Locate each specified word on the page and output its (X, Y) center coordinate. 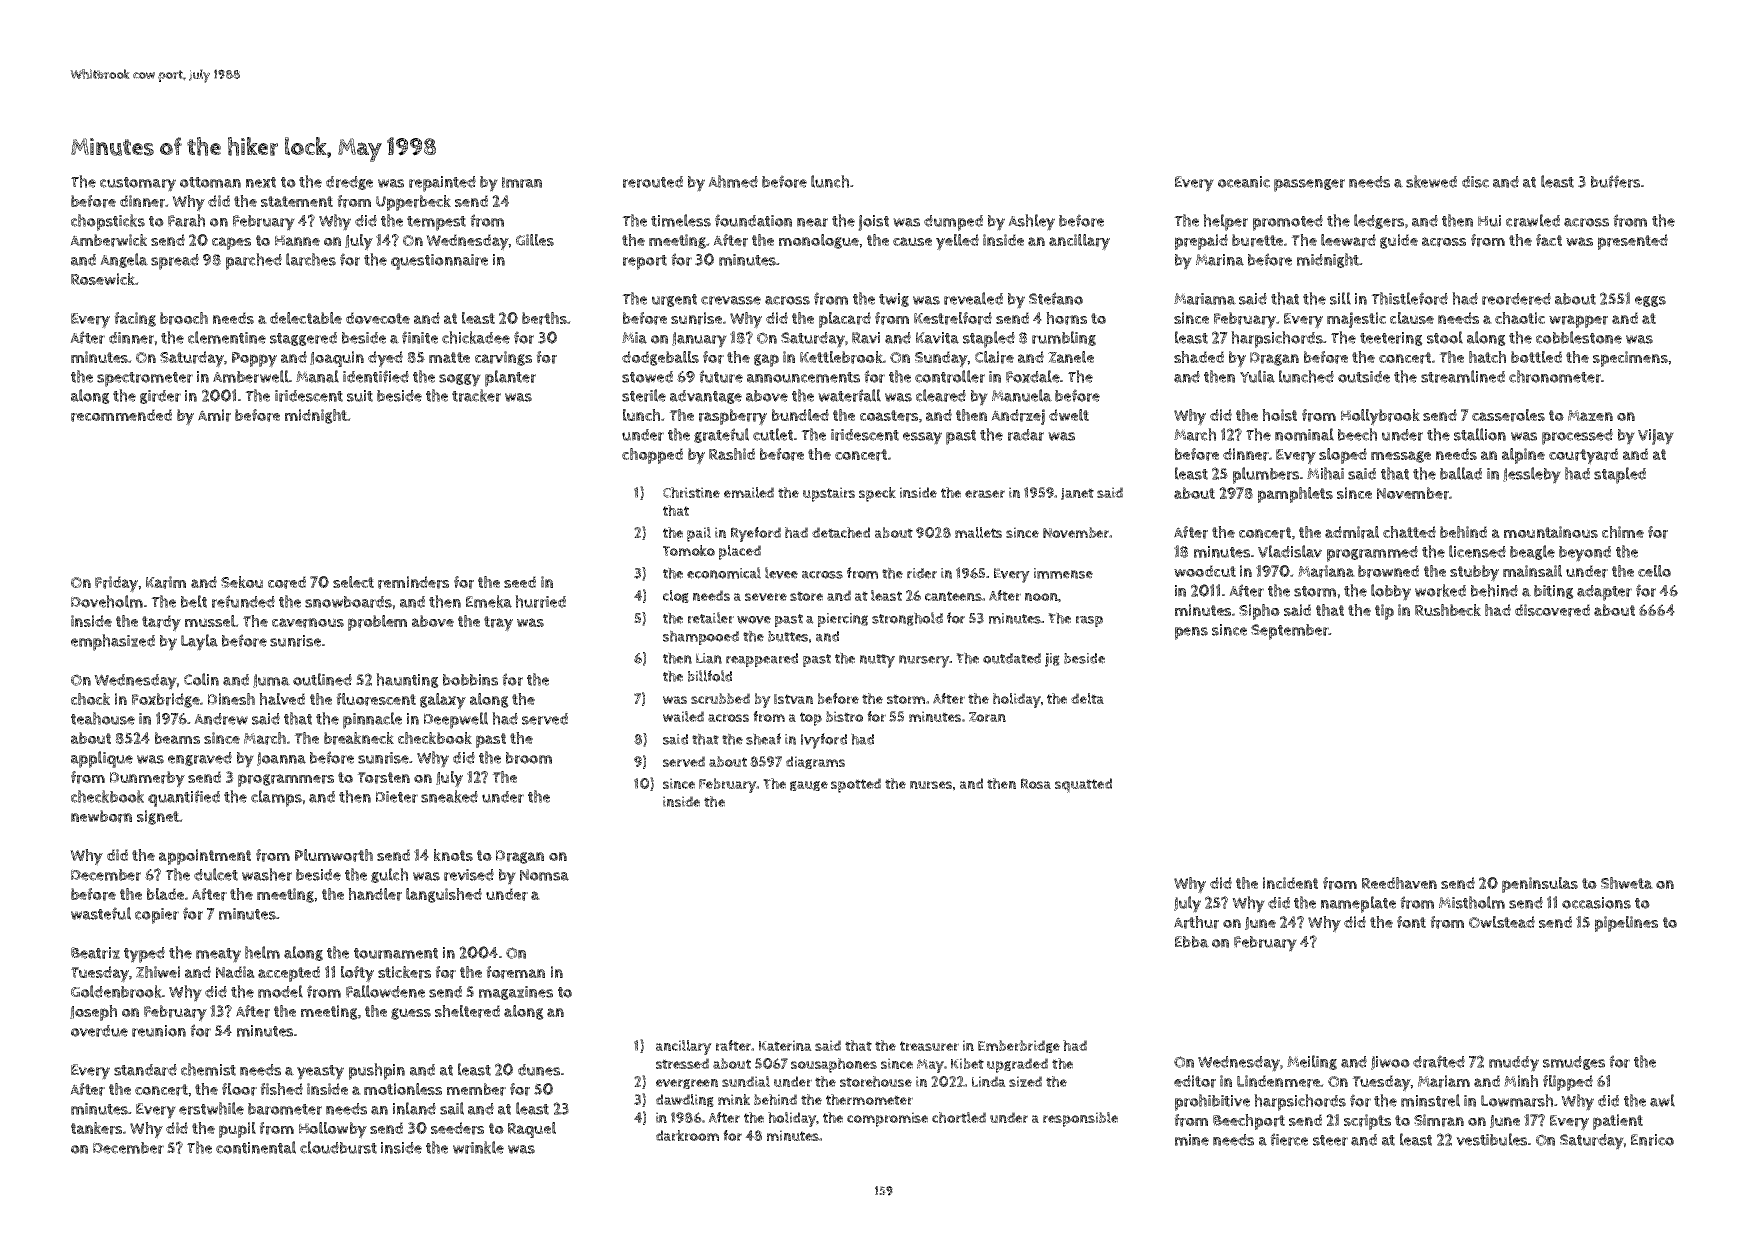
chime (1623, 532)
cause (912, 241)
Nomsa (544, 875)
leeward (1348, 240)
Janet (1077, 494)
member (476, 1089)
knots (453, 855)
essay (922, 438)
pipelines (1626, 924)
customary (138, 184)
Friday (116, 584)
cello (1654, 571)
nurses (931, 785)
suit (360, 396)
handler (375, 894)
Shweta (1627, 883)
